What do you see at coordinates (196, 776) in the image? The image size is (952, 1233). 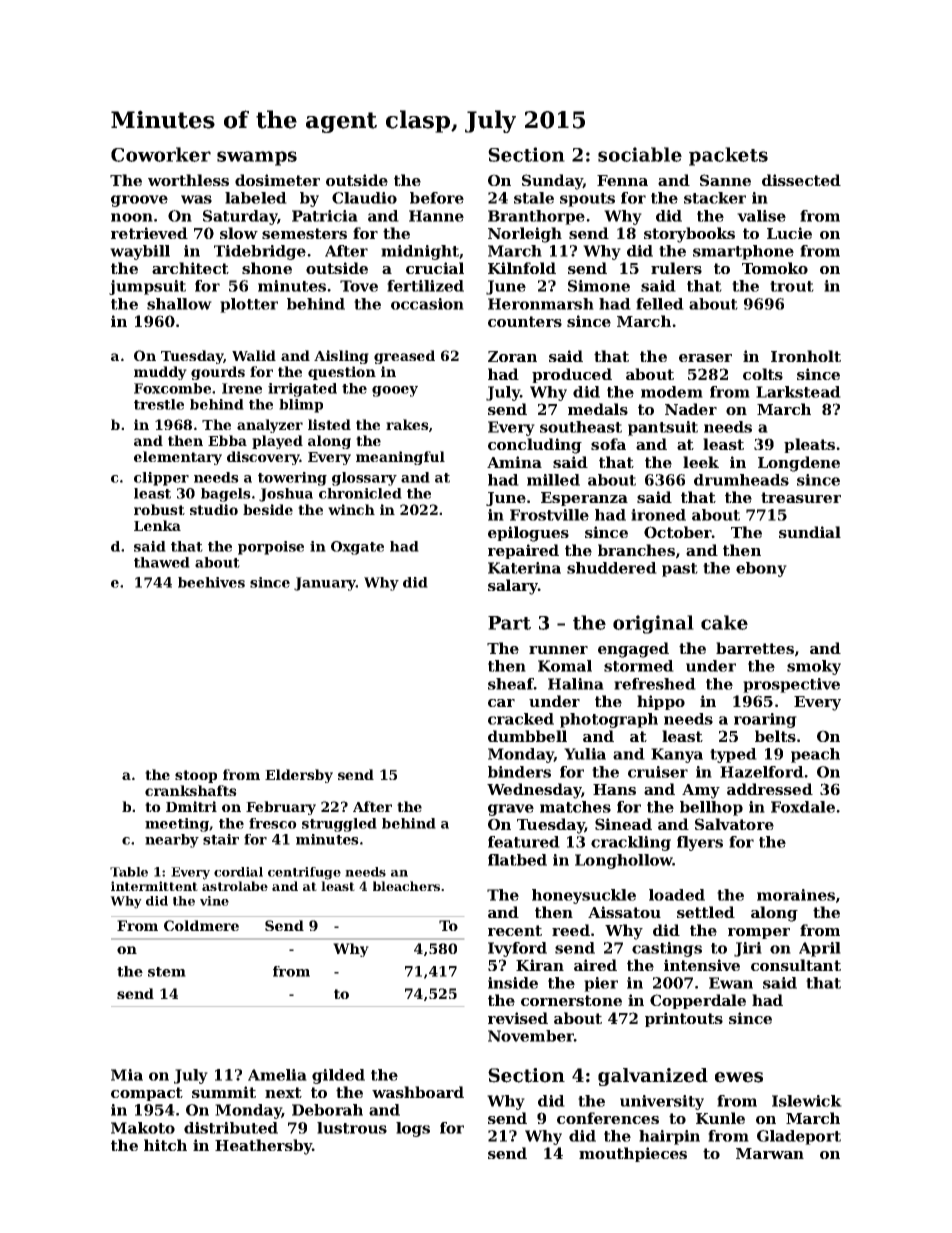 I see `stoop` at bounding box center [196, 776].
